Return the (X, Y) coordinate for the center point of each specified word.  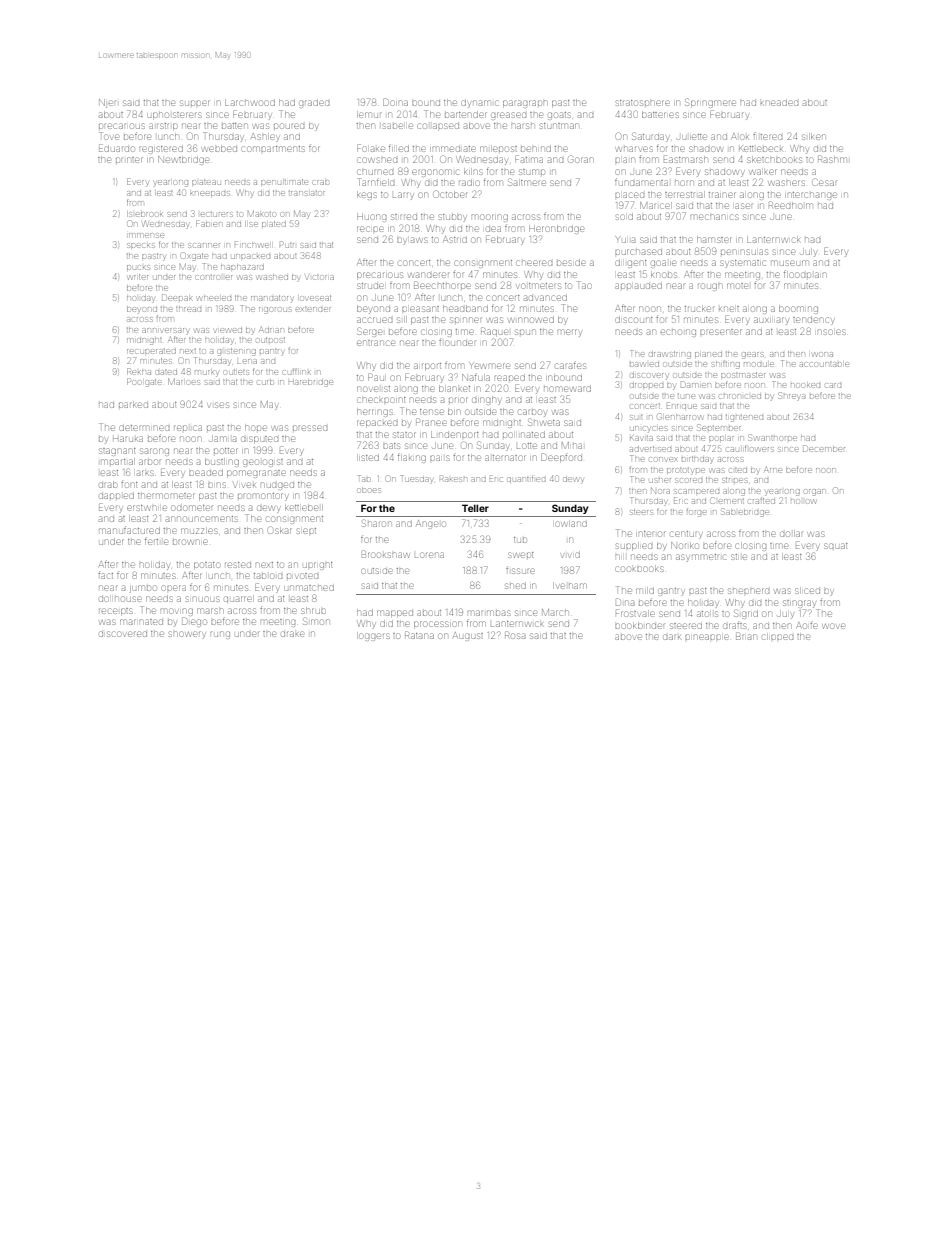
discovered (123, 634)
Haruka (128, 439)
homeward (567, 389)
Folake (371, 148)
